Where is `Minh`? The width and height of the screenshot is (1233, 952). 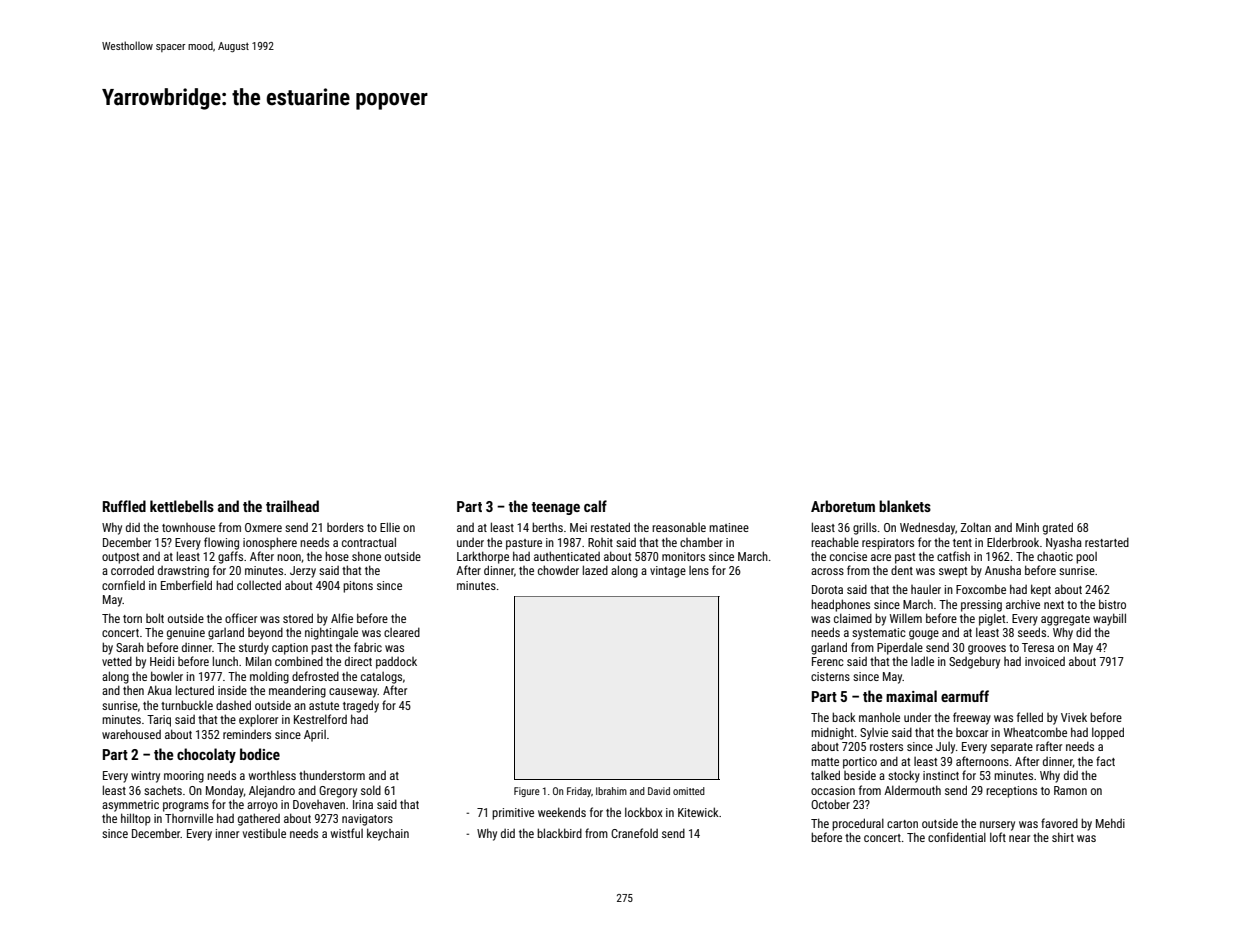
Minh is located at coordinates (1027, 527).
